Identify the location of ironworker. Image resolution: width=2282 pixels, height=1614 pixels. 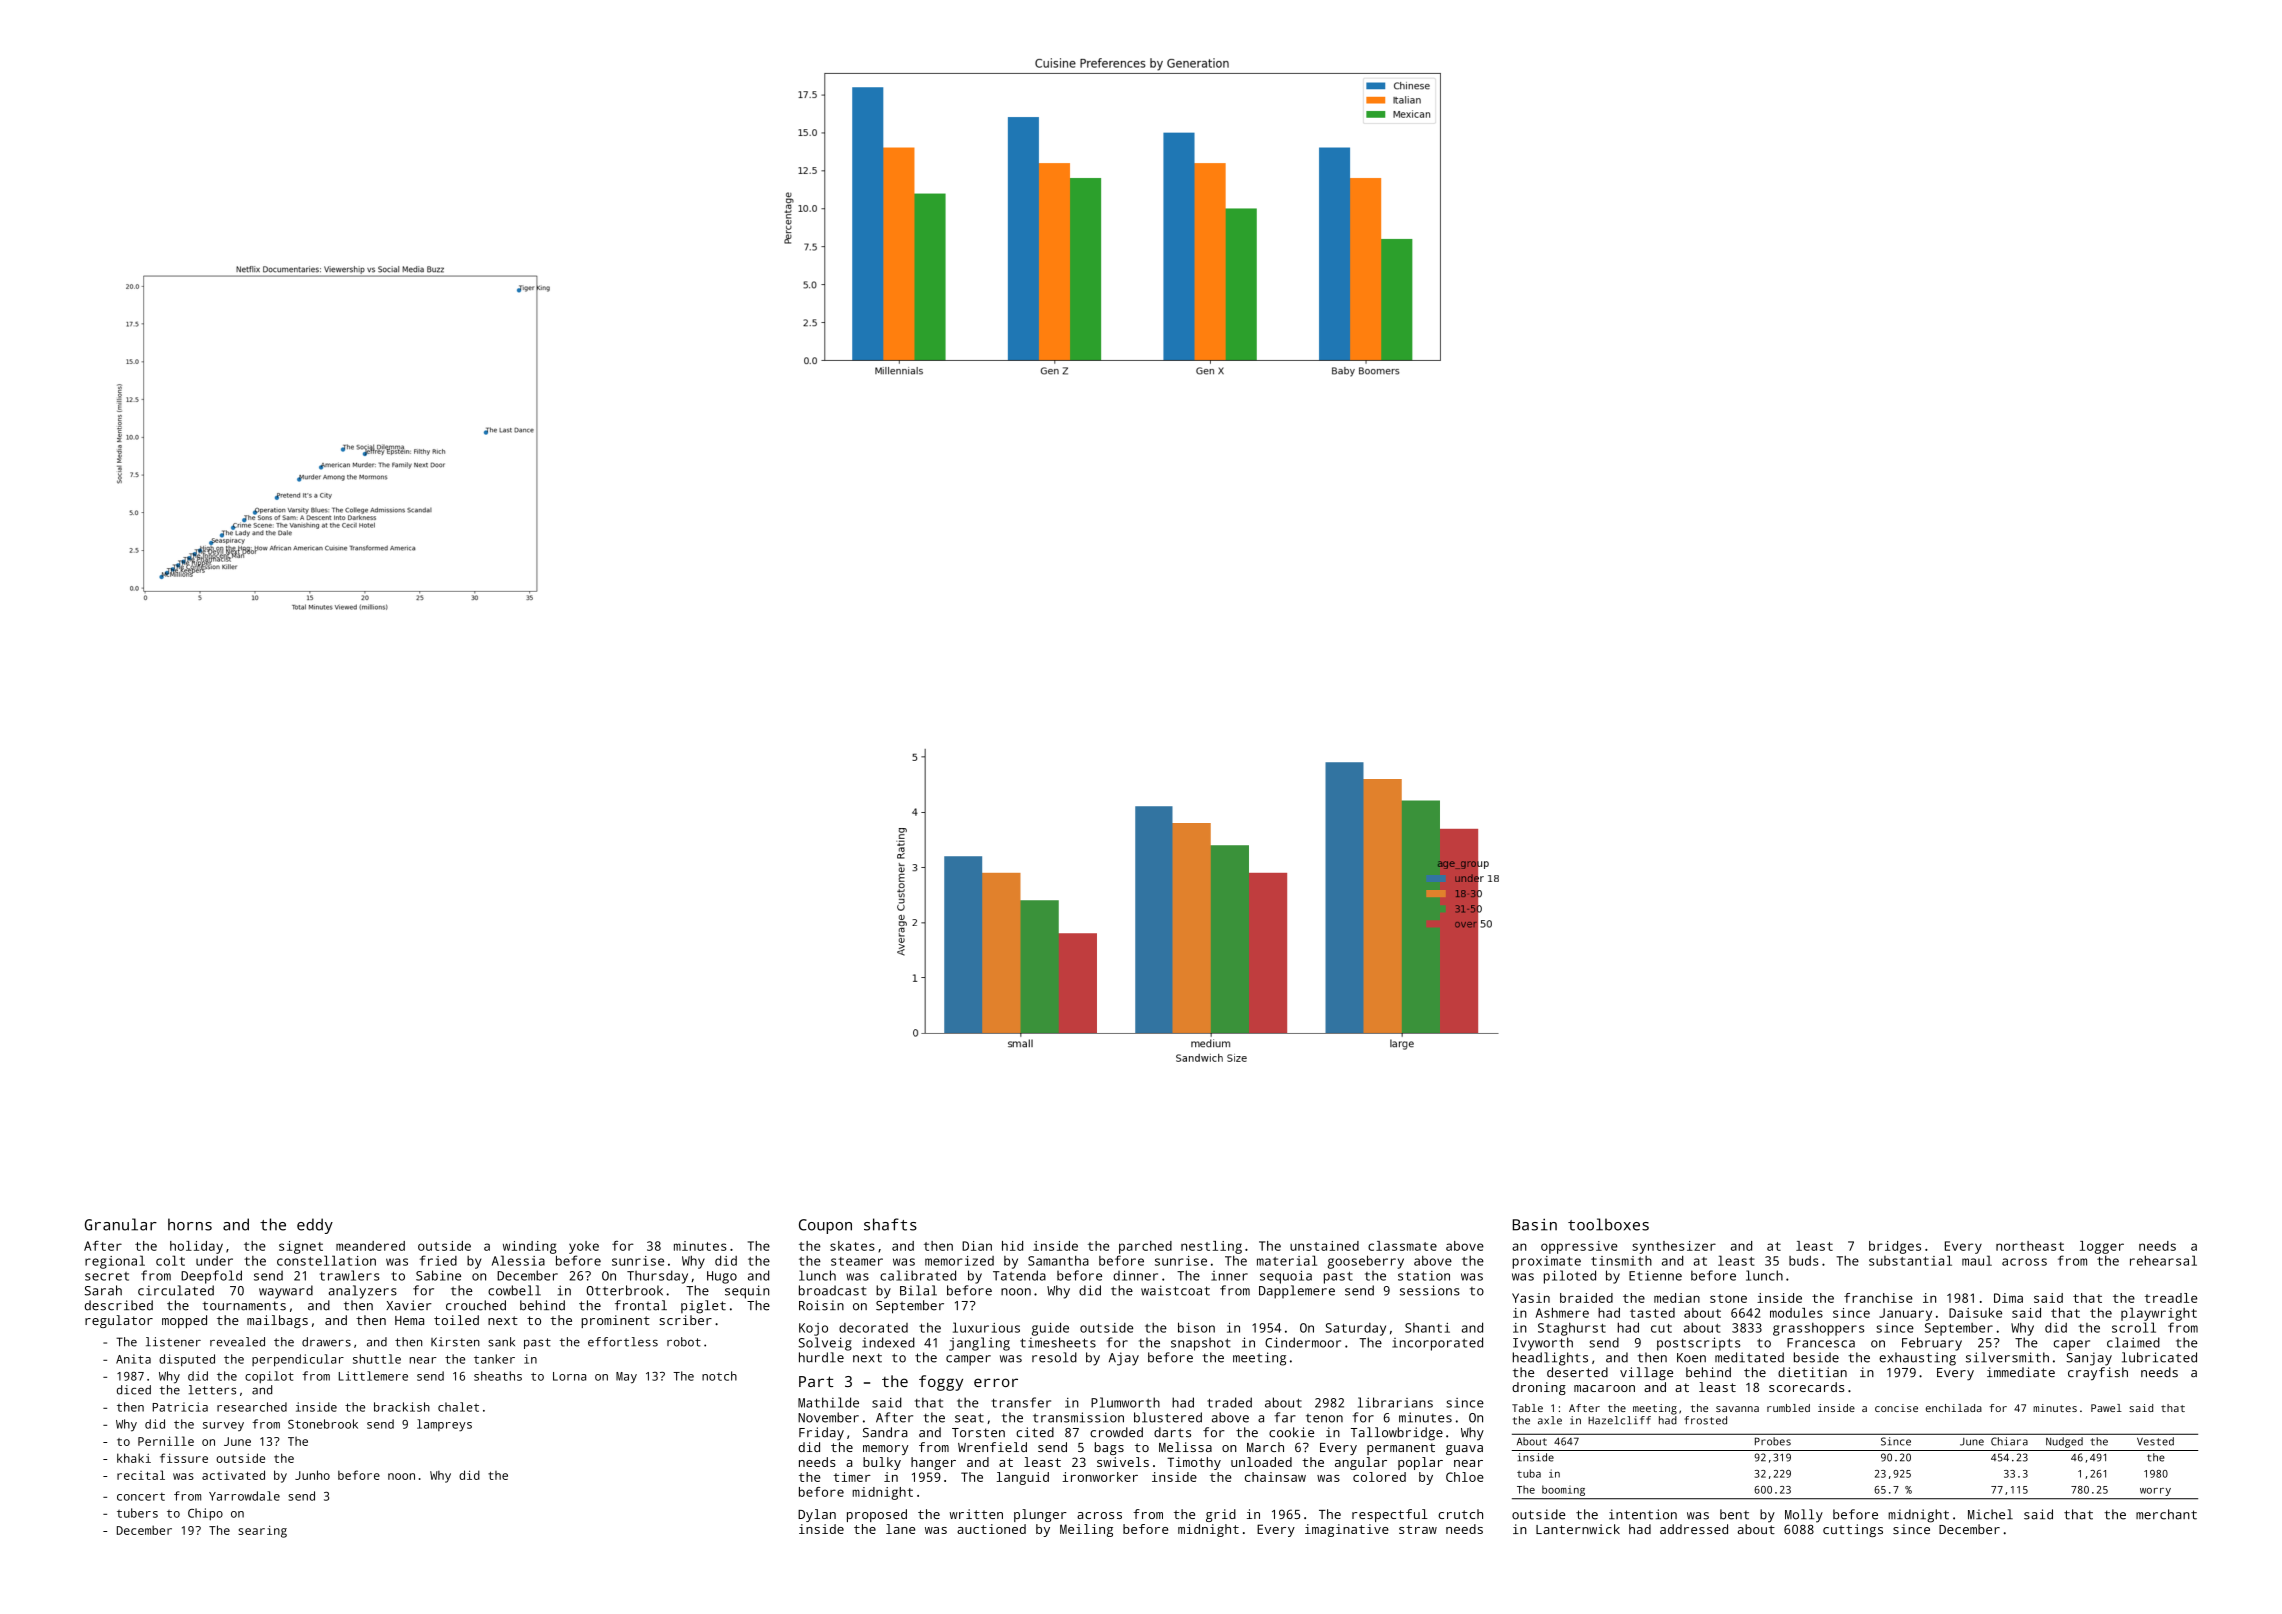
(1100, 1477).
